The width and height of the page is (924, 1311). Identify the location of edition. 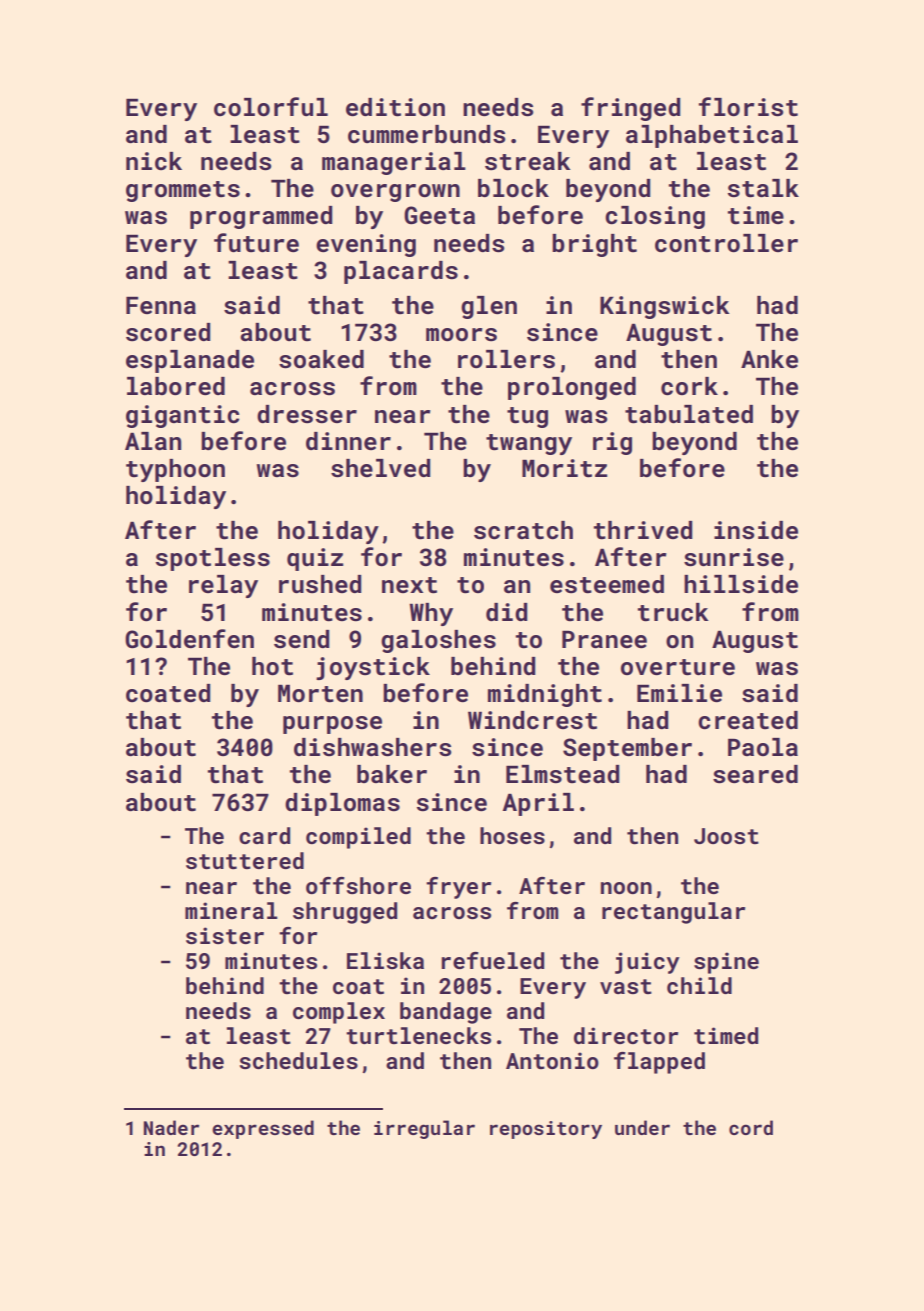
(395, 107).
